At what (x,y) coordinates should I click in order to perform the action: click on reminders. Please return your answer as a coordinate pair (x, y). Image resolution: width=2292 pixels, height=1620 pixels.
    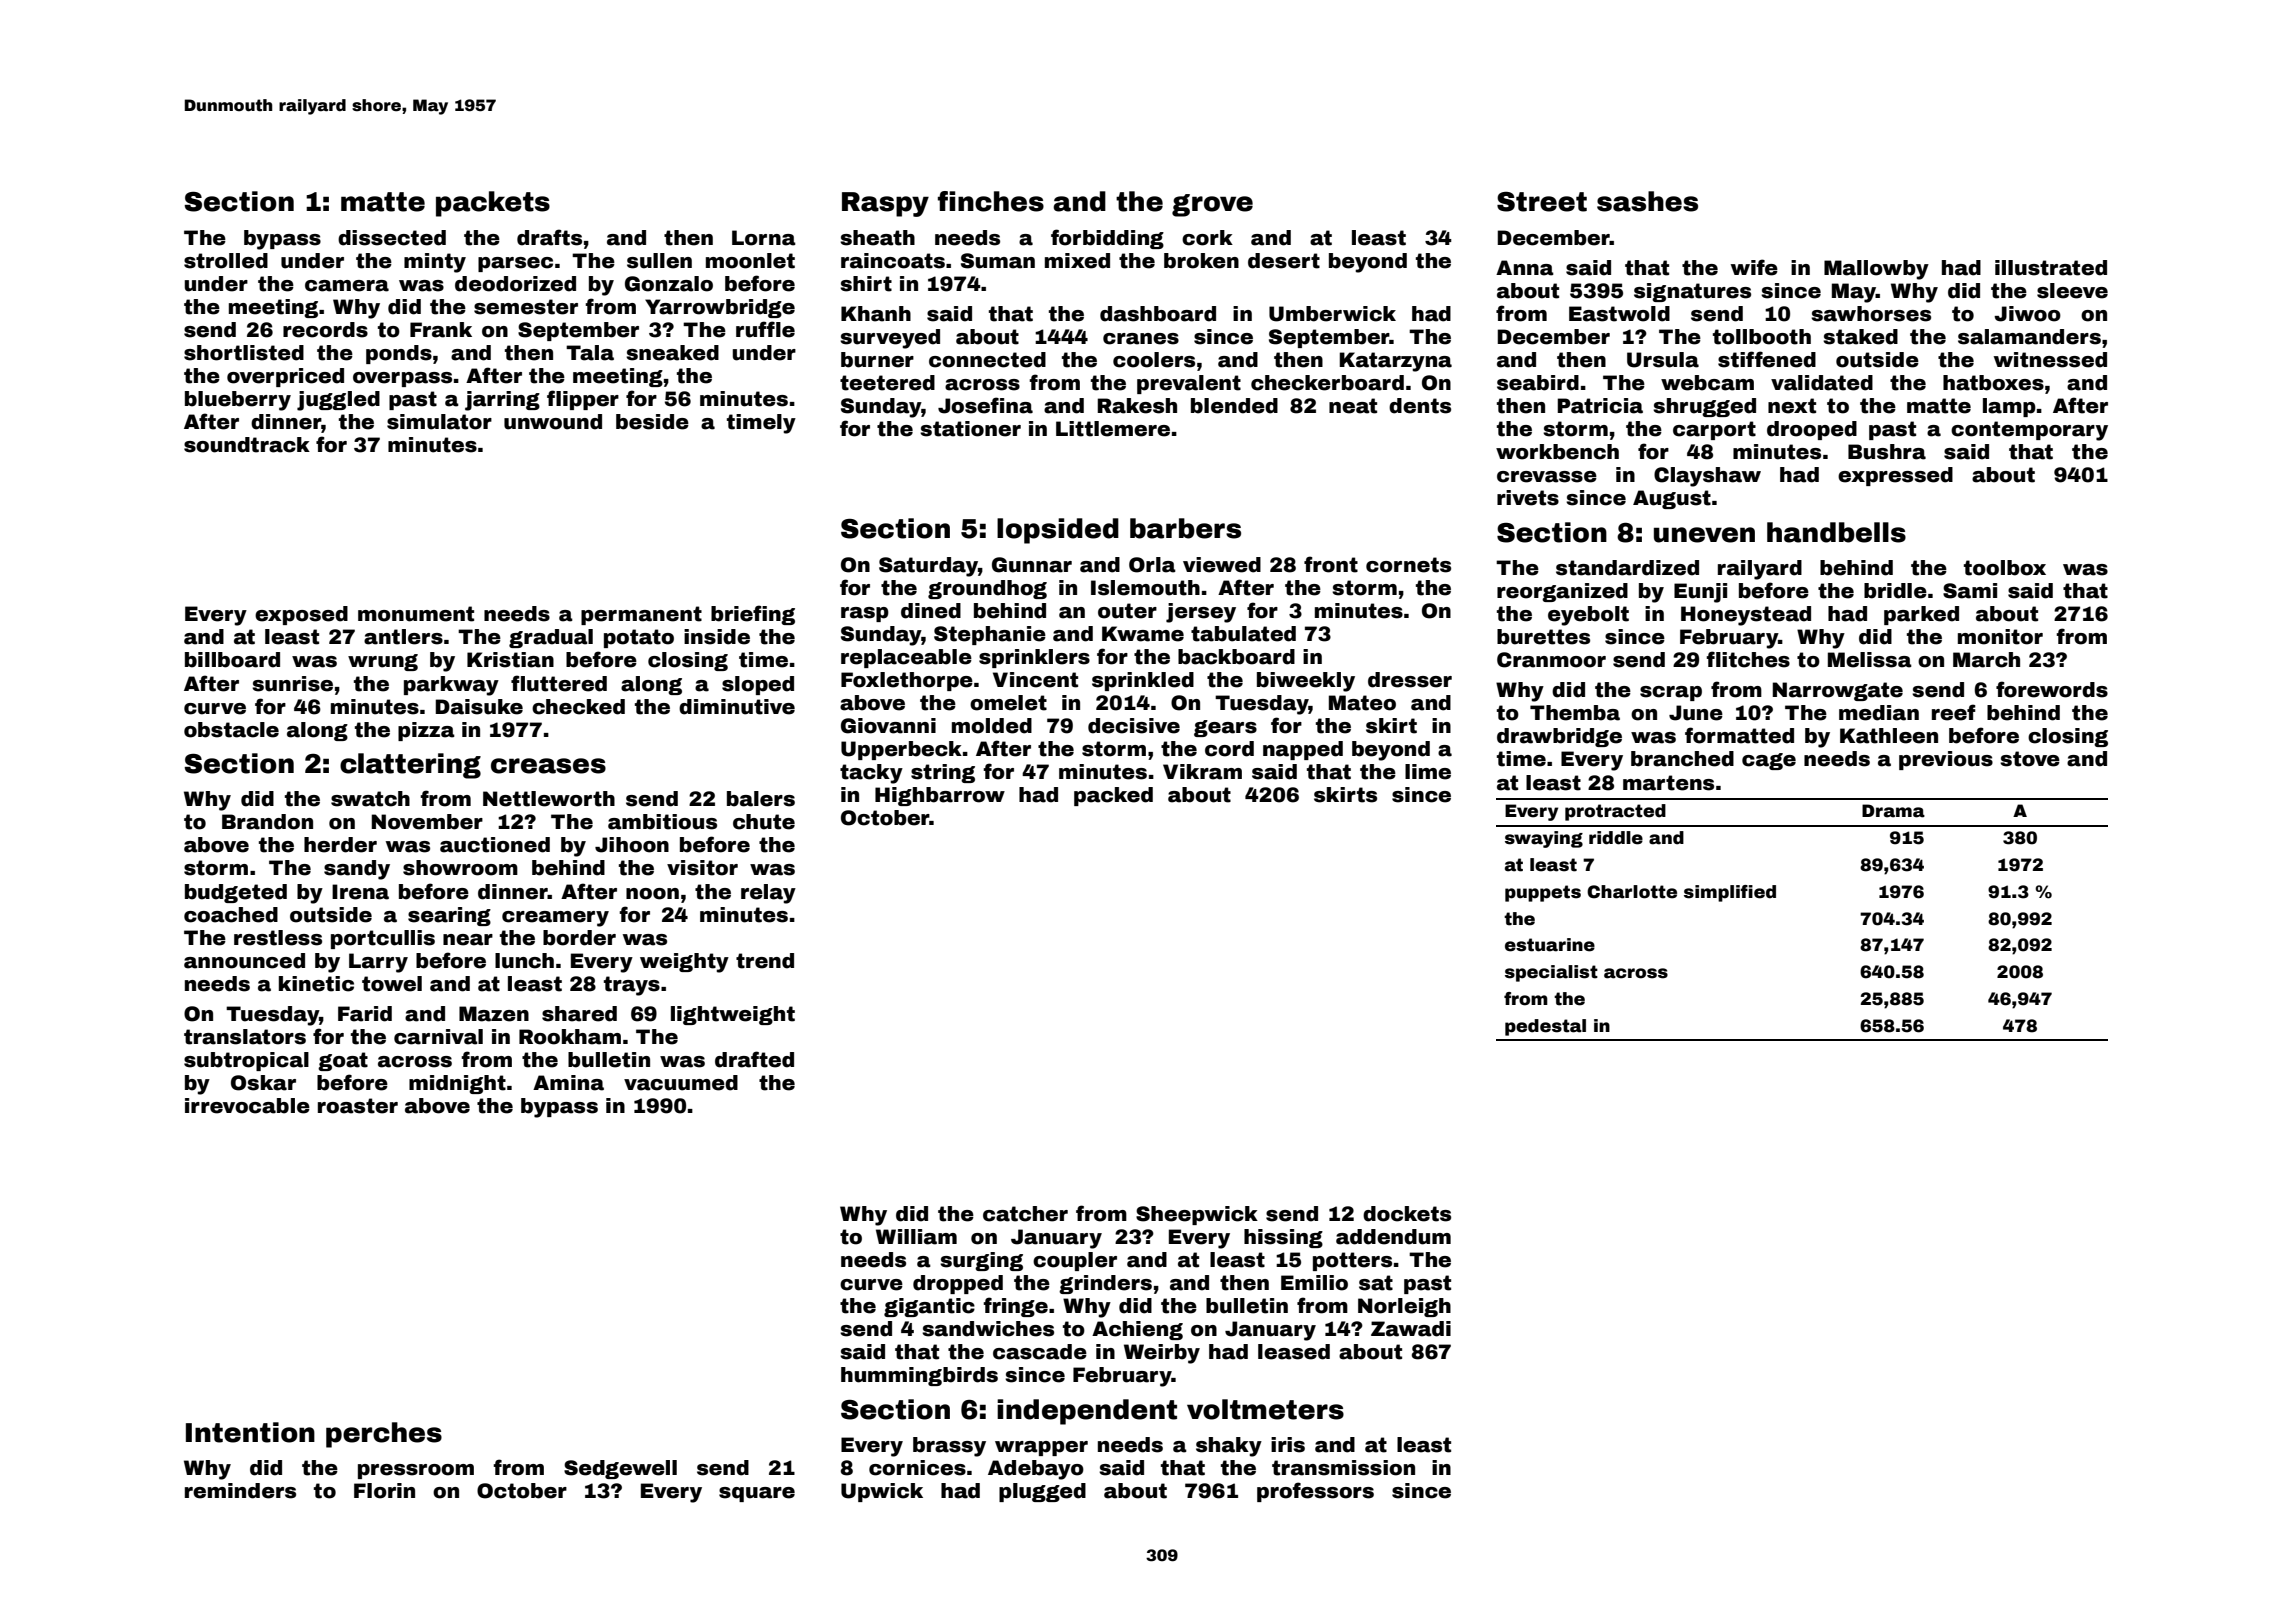
    Looking at the image, I should click on (240, 1491).
